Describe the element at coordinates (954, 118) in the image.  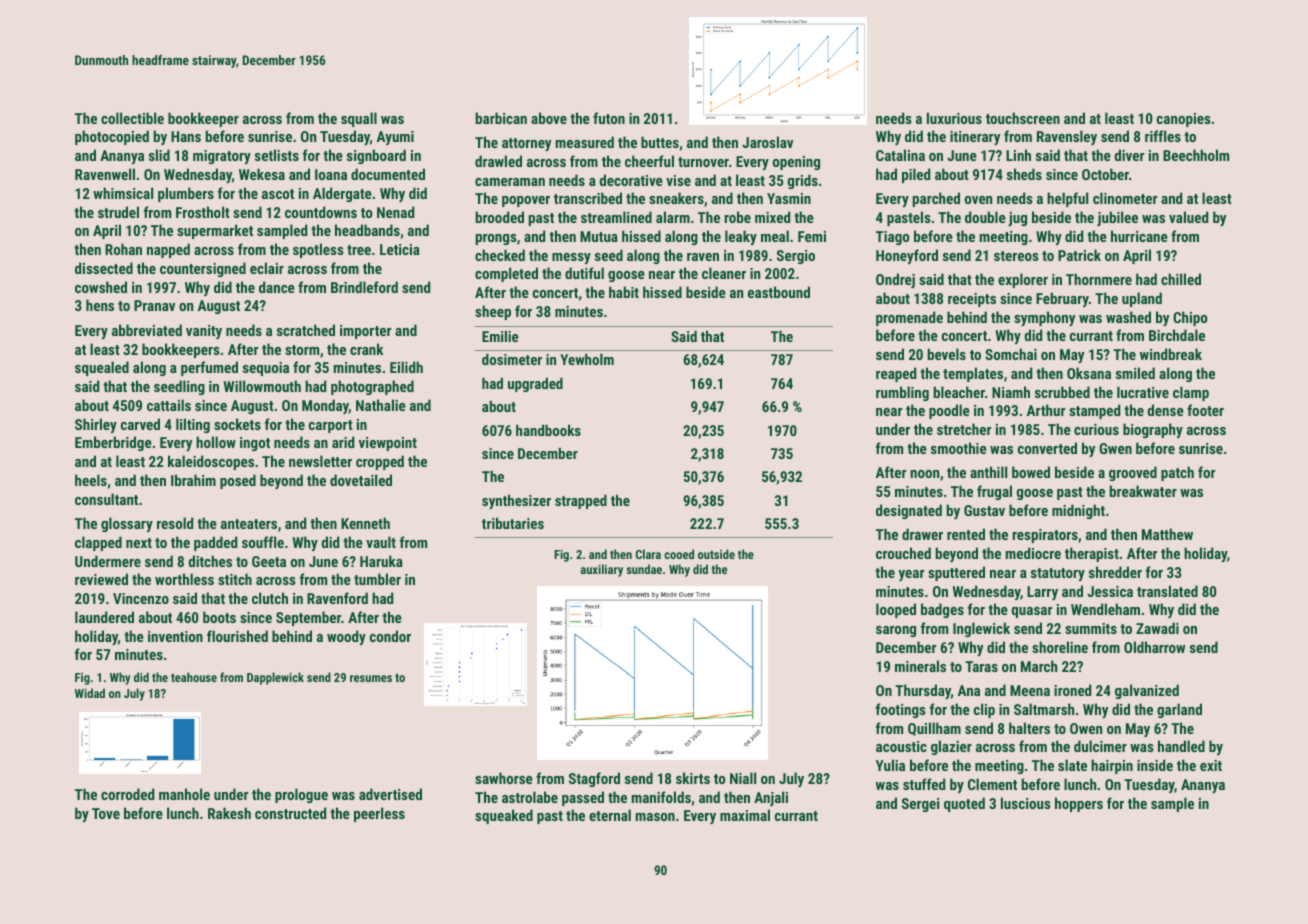
I see `luxurious` at that location.
